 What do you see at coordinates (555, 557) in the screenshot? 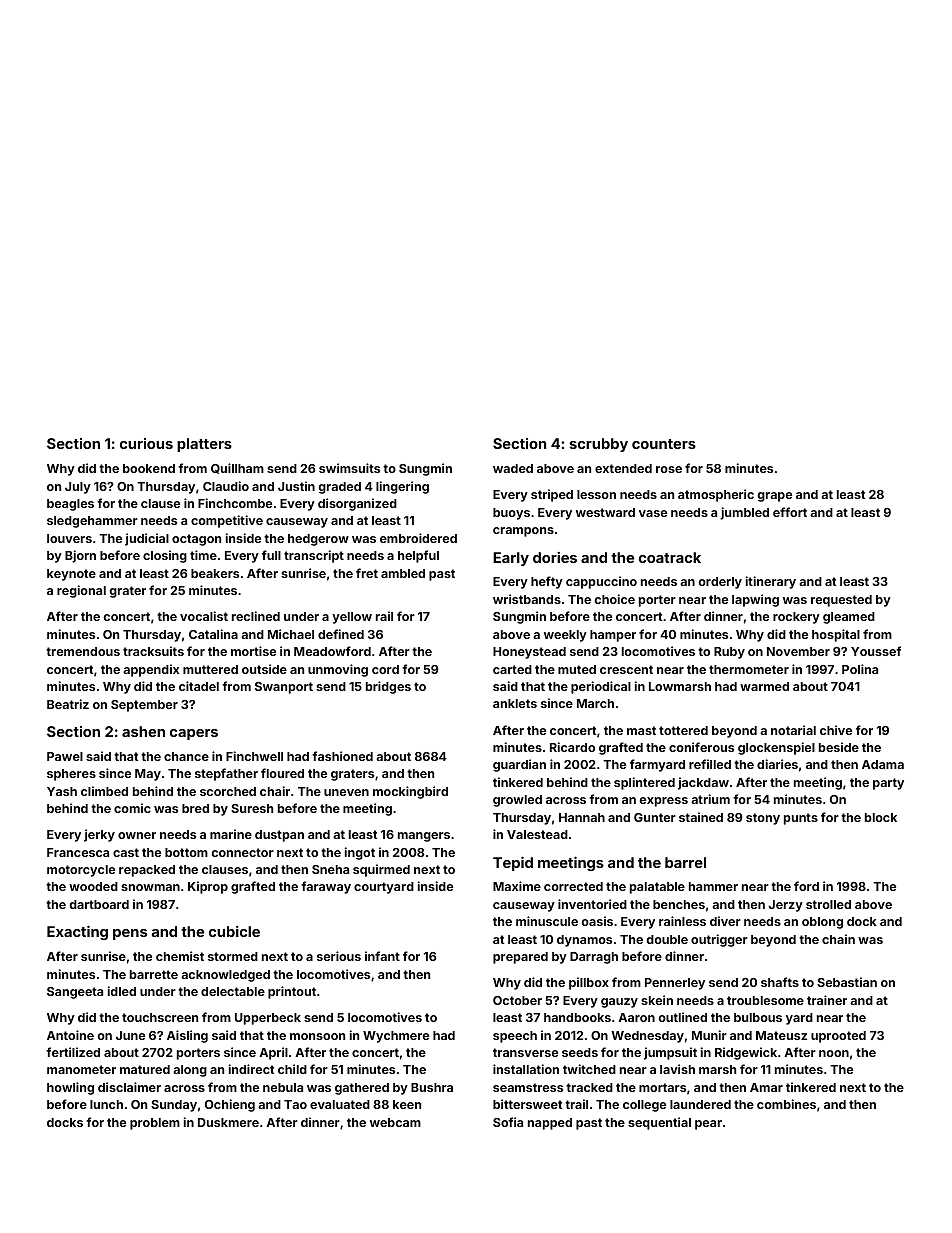
I see `dories` at bounding box center [555, 557].
